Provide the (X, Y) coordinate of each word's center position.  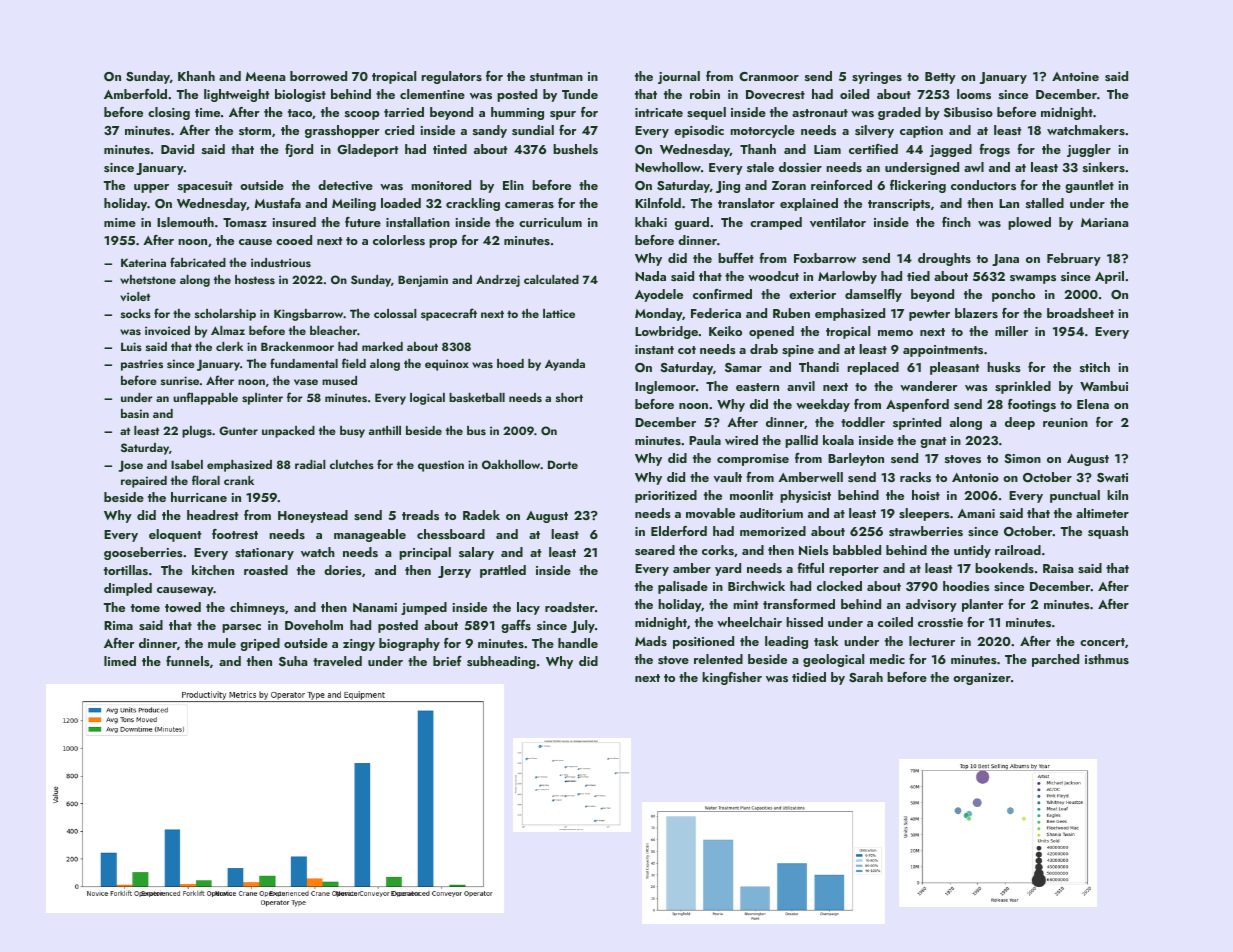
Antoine (1075, 76)
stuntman (556, 77)
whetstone (148, 279)
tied (918, 276)
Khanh (196, 76)
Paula (705, 440)
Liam (827, 149)
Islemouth (185, 222)
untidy (972, 551)
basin (135, 413)
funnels (188, 661)
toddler (863, 422)
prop (443, 243)
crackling (473, 204)
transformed (799, 604)
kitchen (213, 570)
